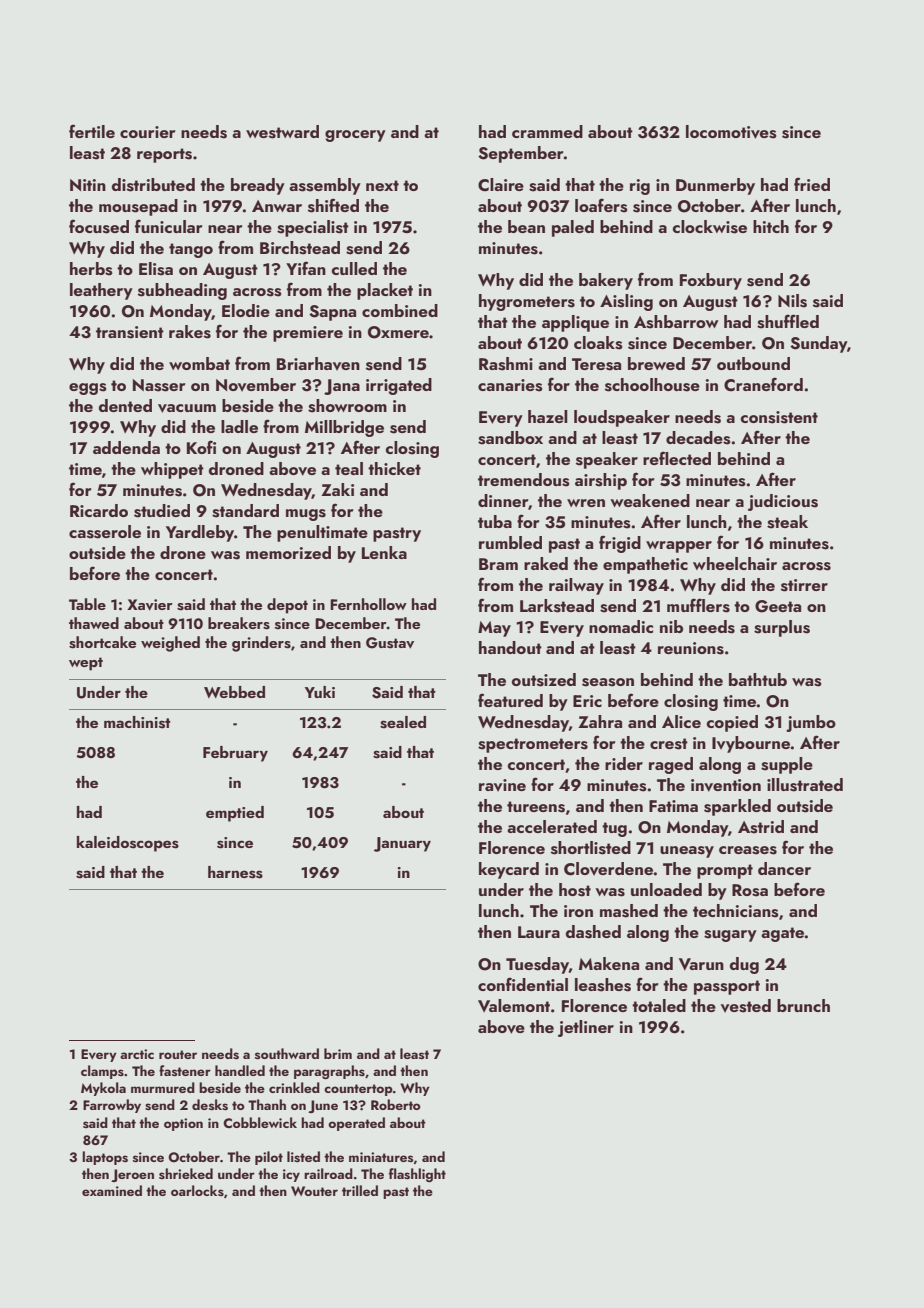  Describe the element at coordinates (544, 680) in the screenshot. I see `outsized` at that location.
